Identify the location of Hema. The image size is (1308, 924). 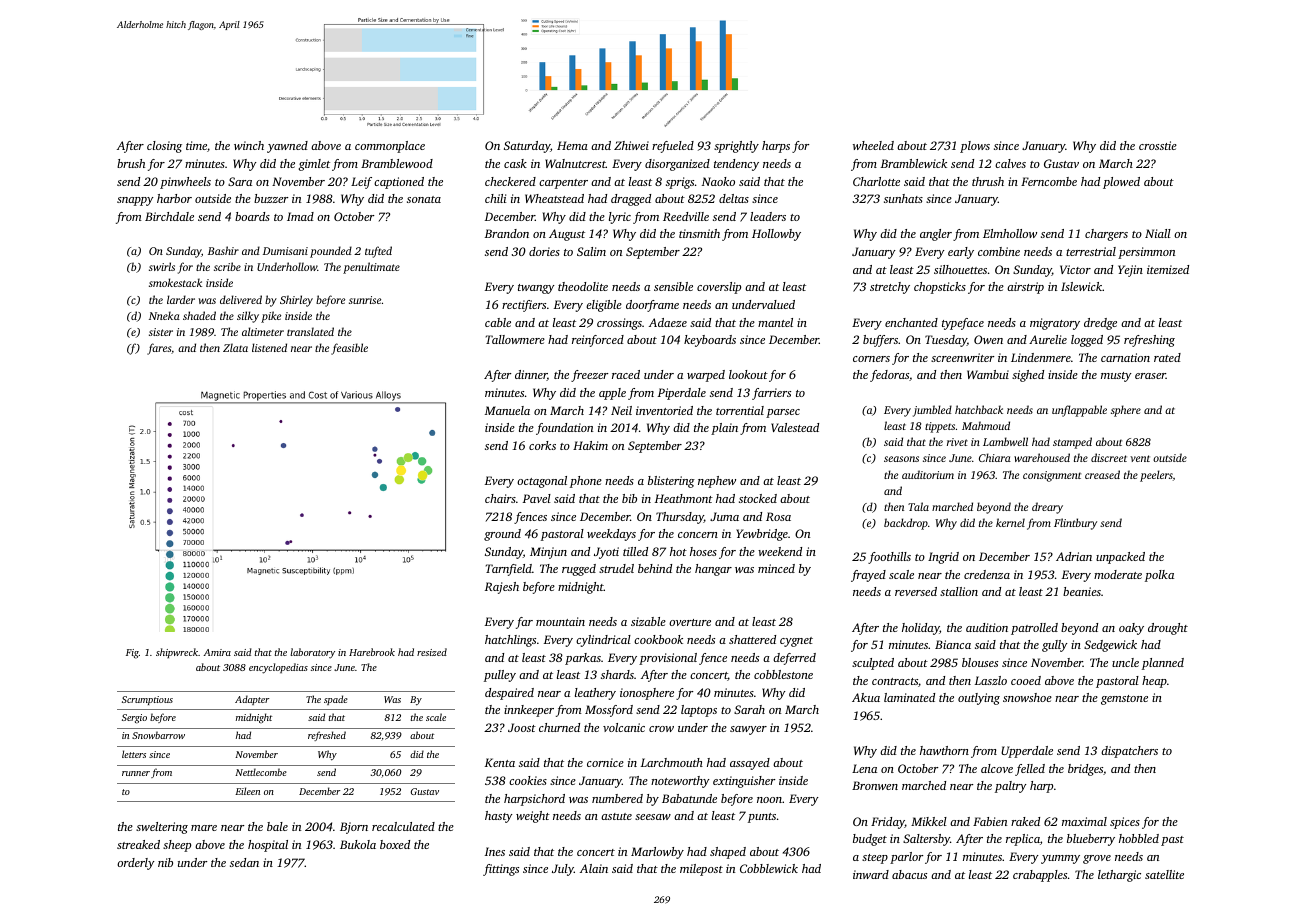
(572, 145).
